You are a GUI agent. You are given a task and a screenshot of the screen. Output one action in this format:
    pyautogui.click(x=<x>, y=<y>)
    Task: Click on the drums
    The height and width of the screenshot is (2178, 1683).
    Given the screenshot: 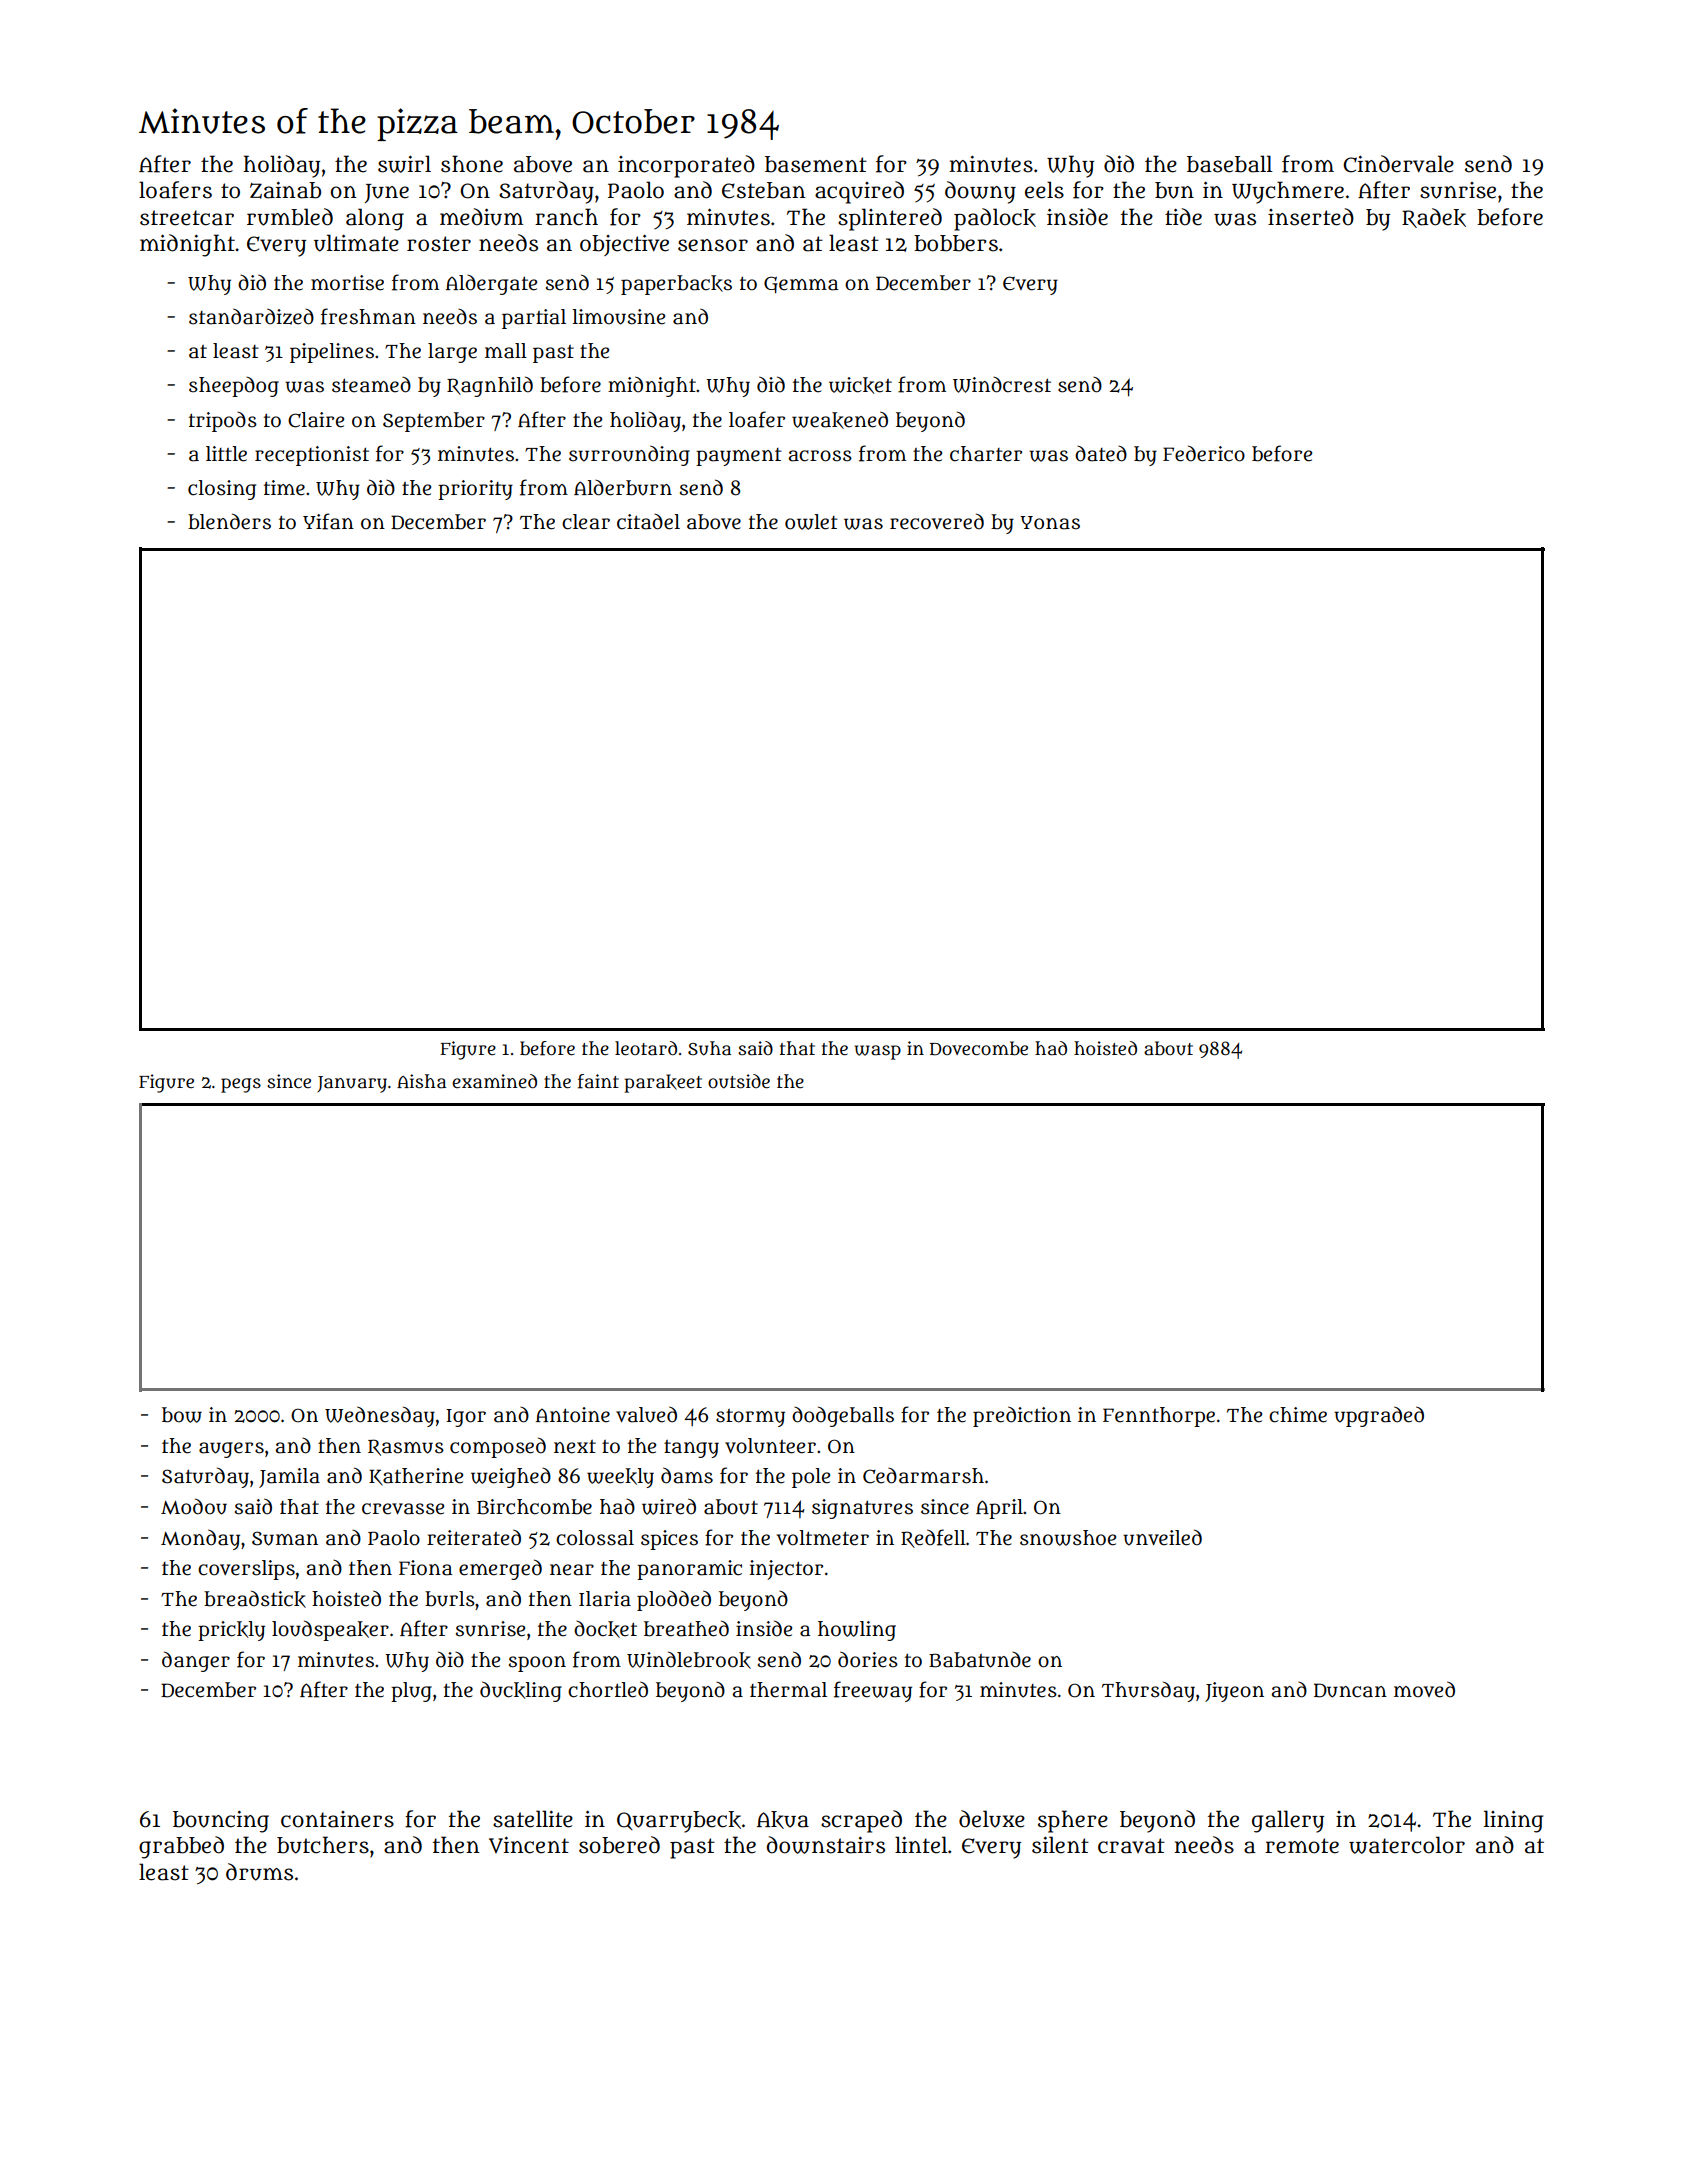 What is the action you would take?
    pyautogui.click(x=259, y=1872)
